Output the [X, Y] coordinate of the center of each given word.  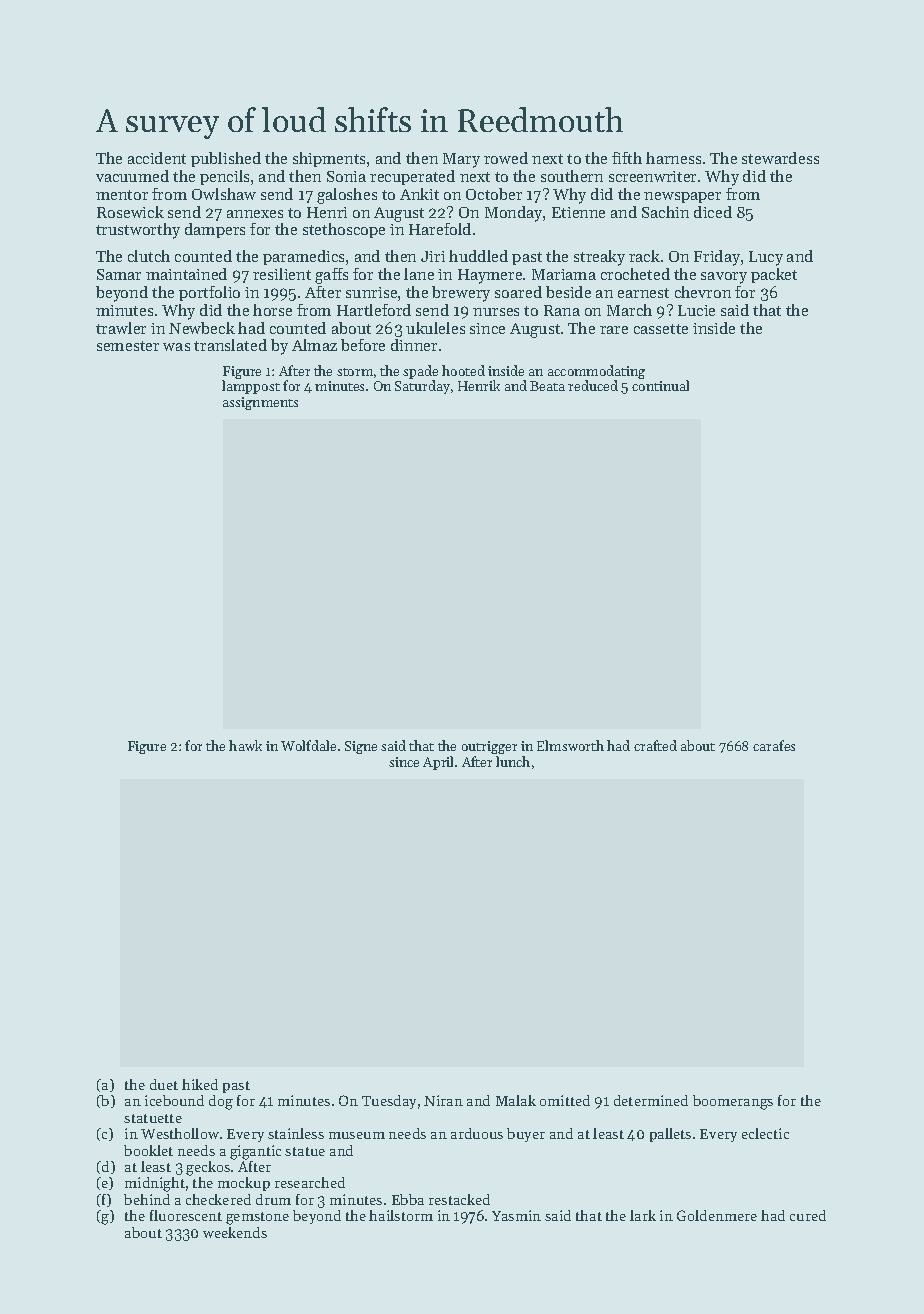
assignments [260, 403]
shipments [329, 159]
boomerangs [733, 1102]
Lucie [696, 310]
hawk [245, 745]
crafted [655, 745]
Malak [516, 1100]
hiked [200, 1084]
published [226, 159]
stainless [296, 1133]
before [363, 345]
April [438, 763]
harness [673, 158]
